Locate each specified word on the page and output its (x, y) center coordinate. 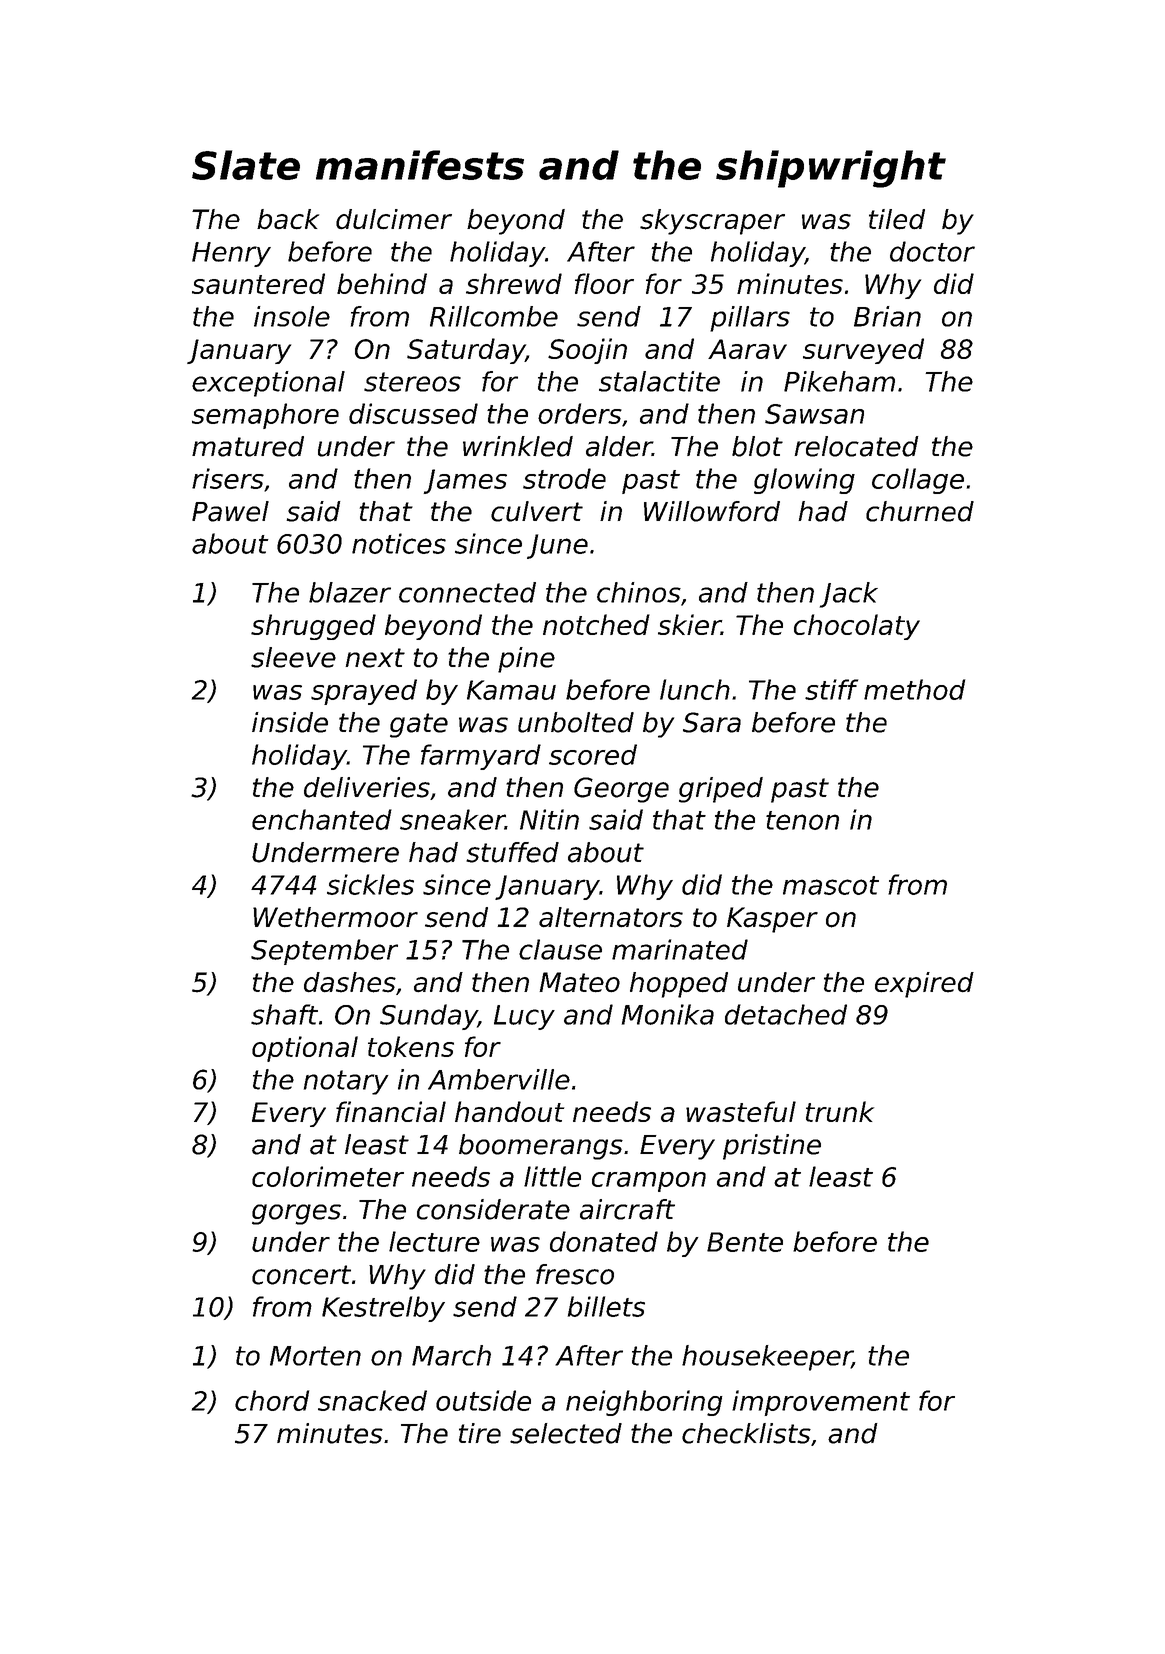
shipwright (831, 169)
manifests (420, 165)
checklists (746, 1433)
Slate (246, 165)
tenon (802, 820)
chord (272, 1400)
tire (480, 1433)
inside (290, 722)
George (621, 790)
